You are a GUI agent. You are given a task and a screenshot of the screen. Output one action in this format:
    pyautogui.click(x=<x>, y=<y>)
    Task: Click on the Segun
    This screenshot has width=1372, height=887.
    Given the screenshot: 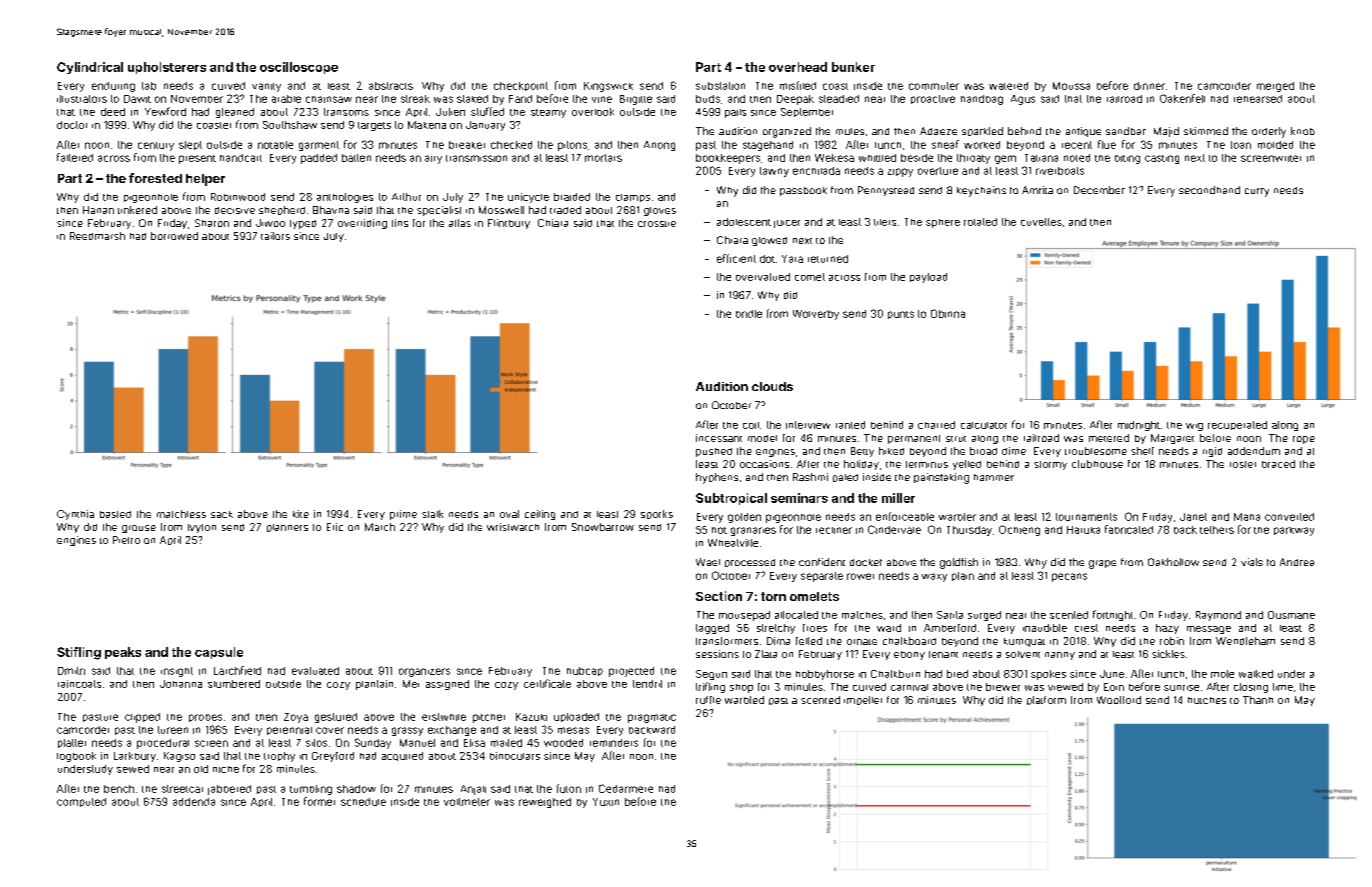 What is the action you would take?
    pyautogui.click(x=711, y=675)
